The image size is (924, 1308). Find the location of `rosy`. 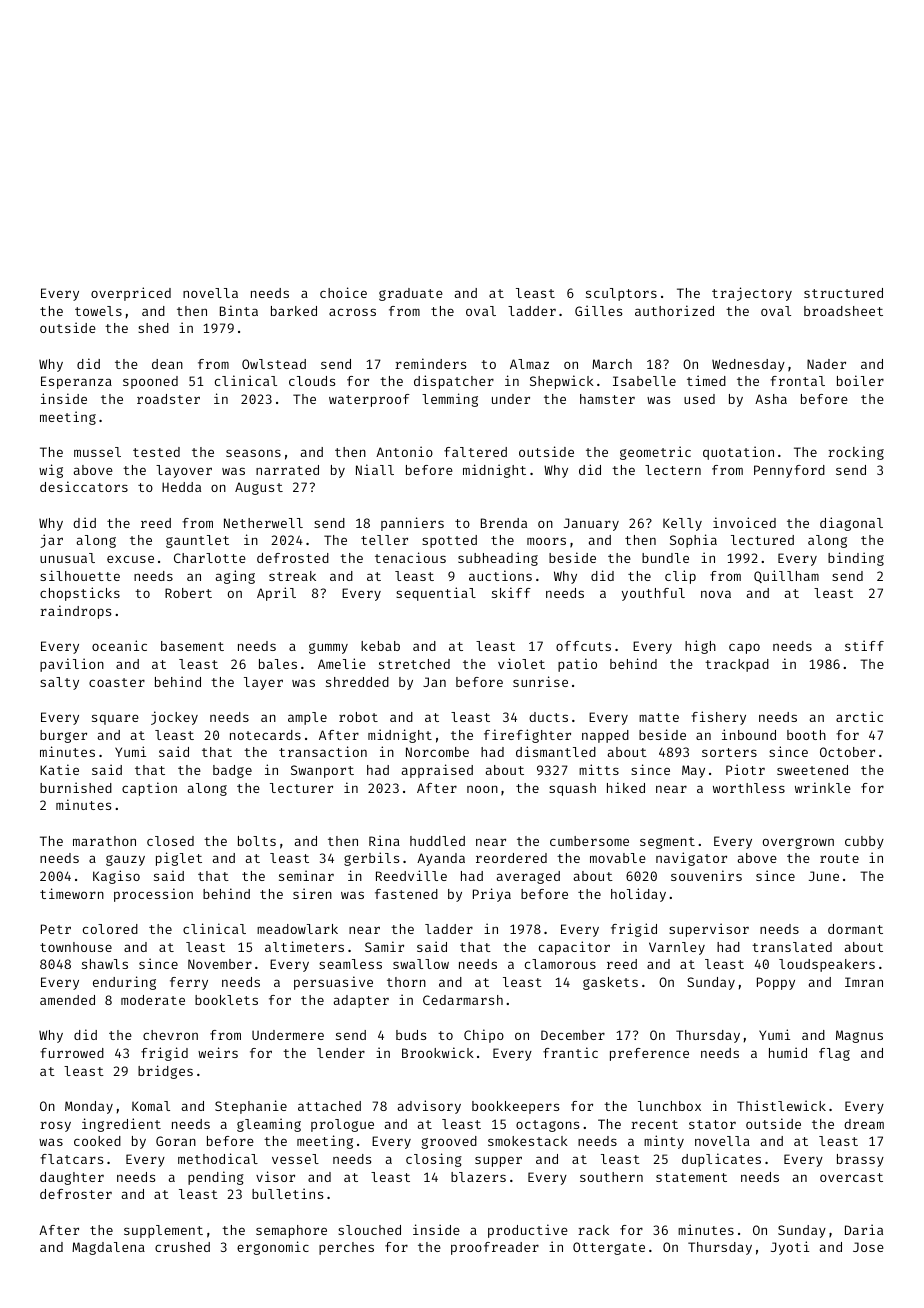

rosy is located at coordinates (55, 1126).
